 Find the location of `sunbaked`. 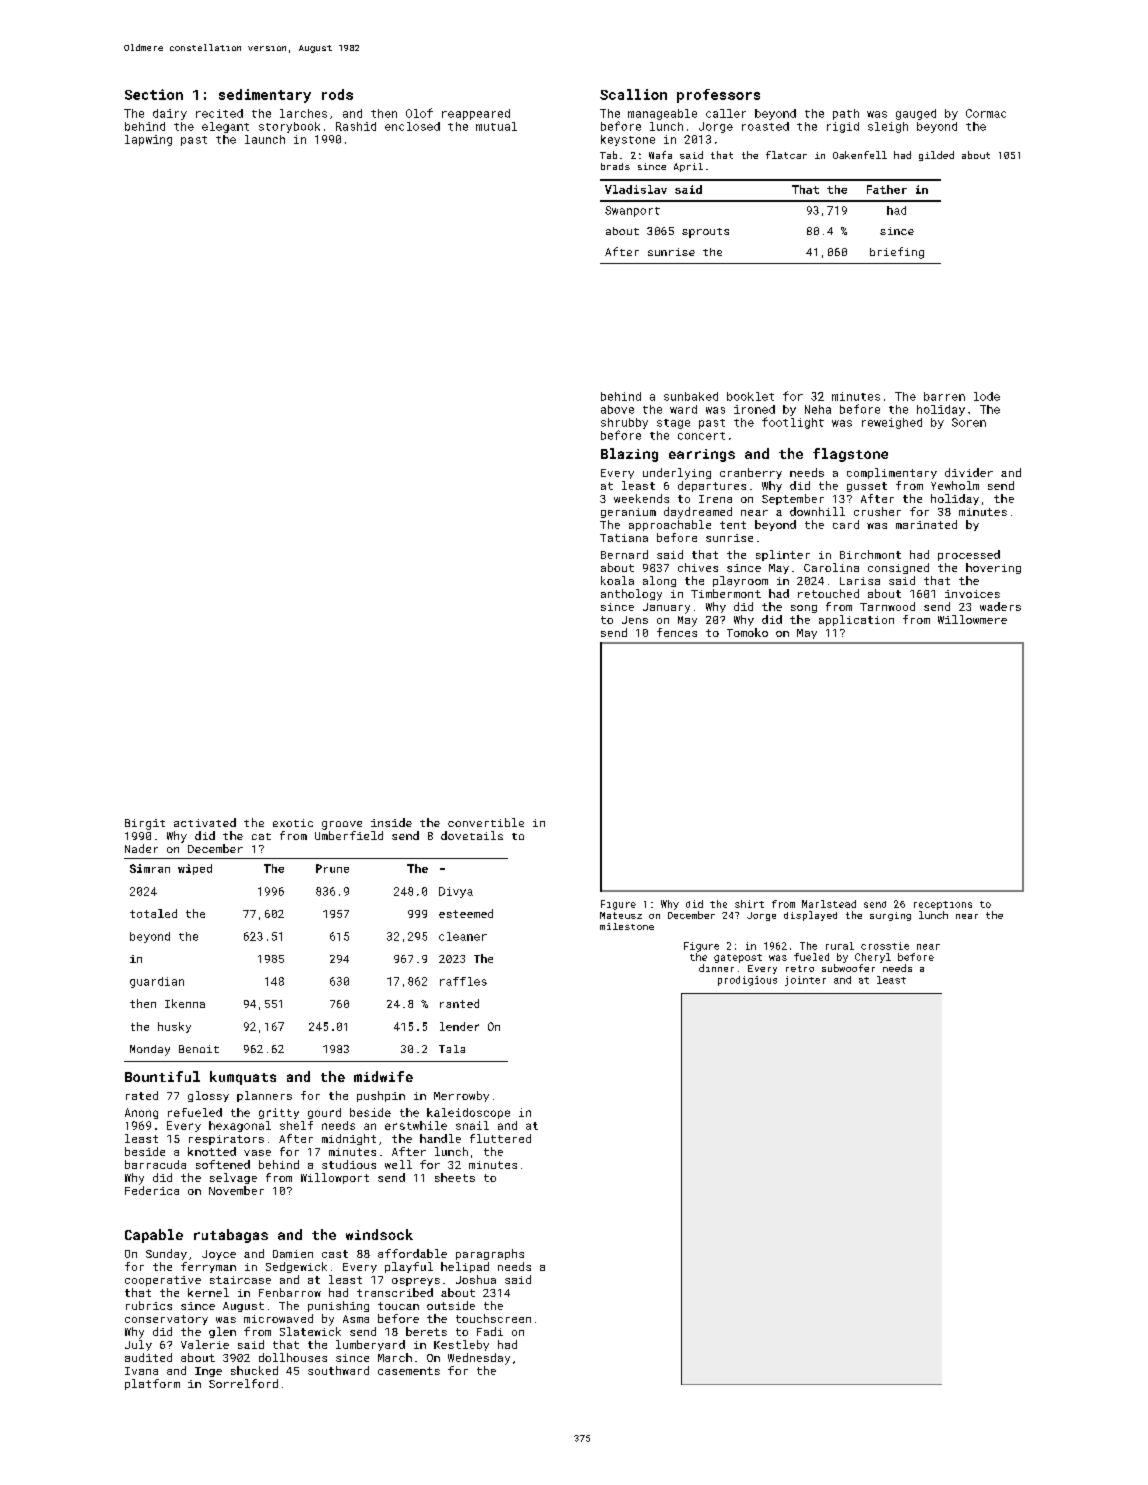

sunbaked is located at coordinates (691, 396).
